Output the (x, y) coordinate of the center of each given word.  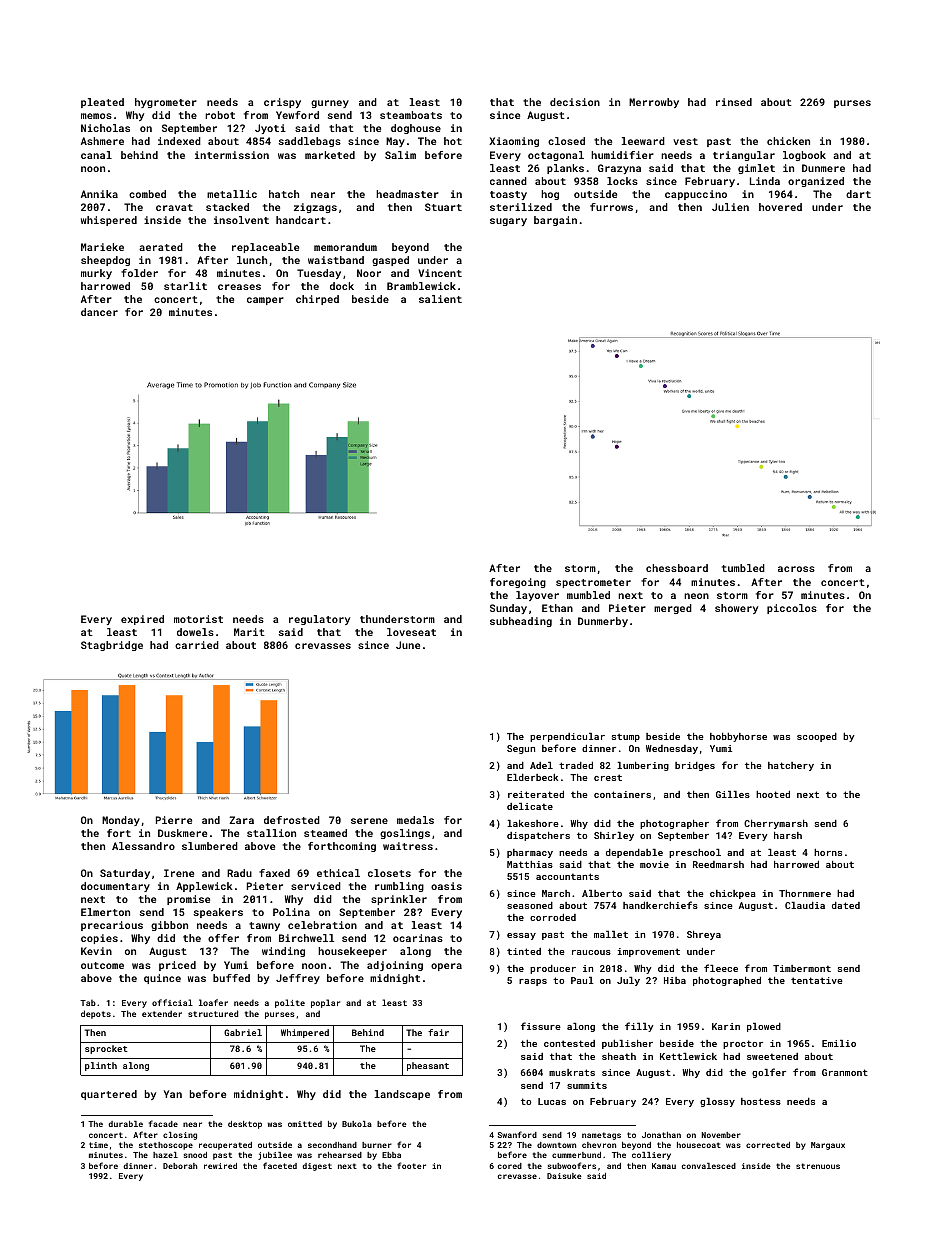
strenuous (818, 1166)
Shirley (614, 836)
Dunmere (823, 168)
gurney (330, 104)
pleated (102, 103)
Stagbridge (112, 646)
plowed (764, 1027)
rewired (220, 1166)
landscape (402, 1095)
